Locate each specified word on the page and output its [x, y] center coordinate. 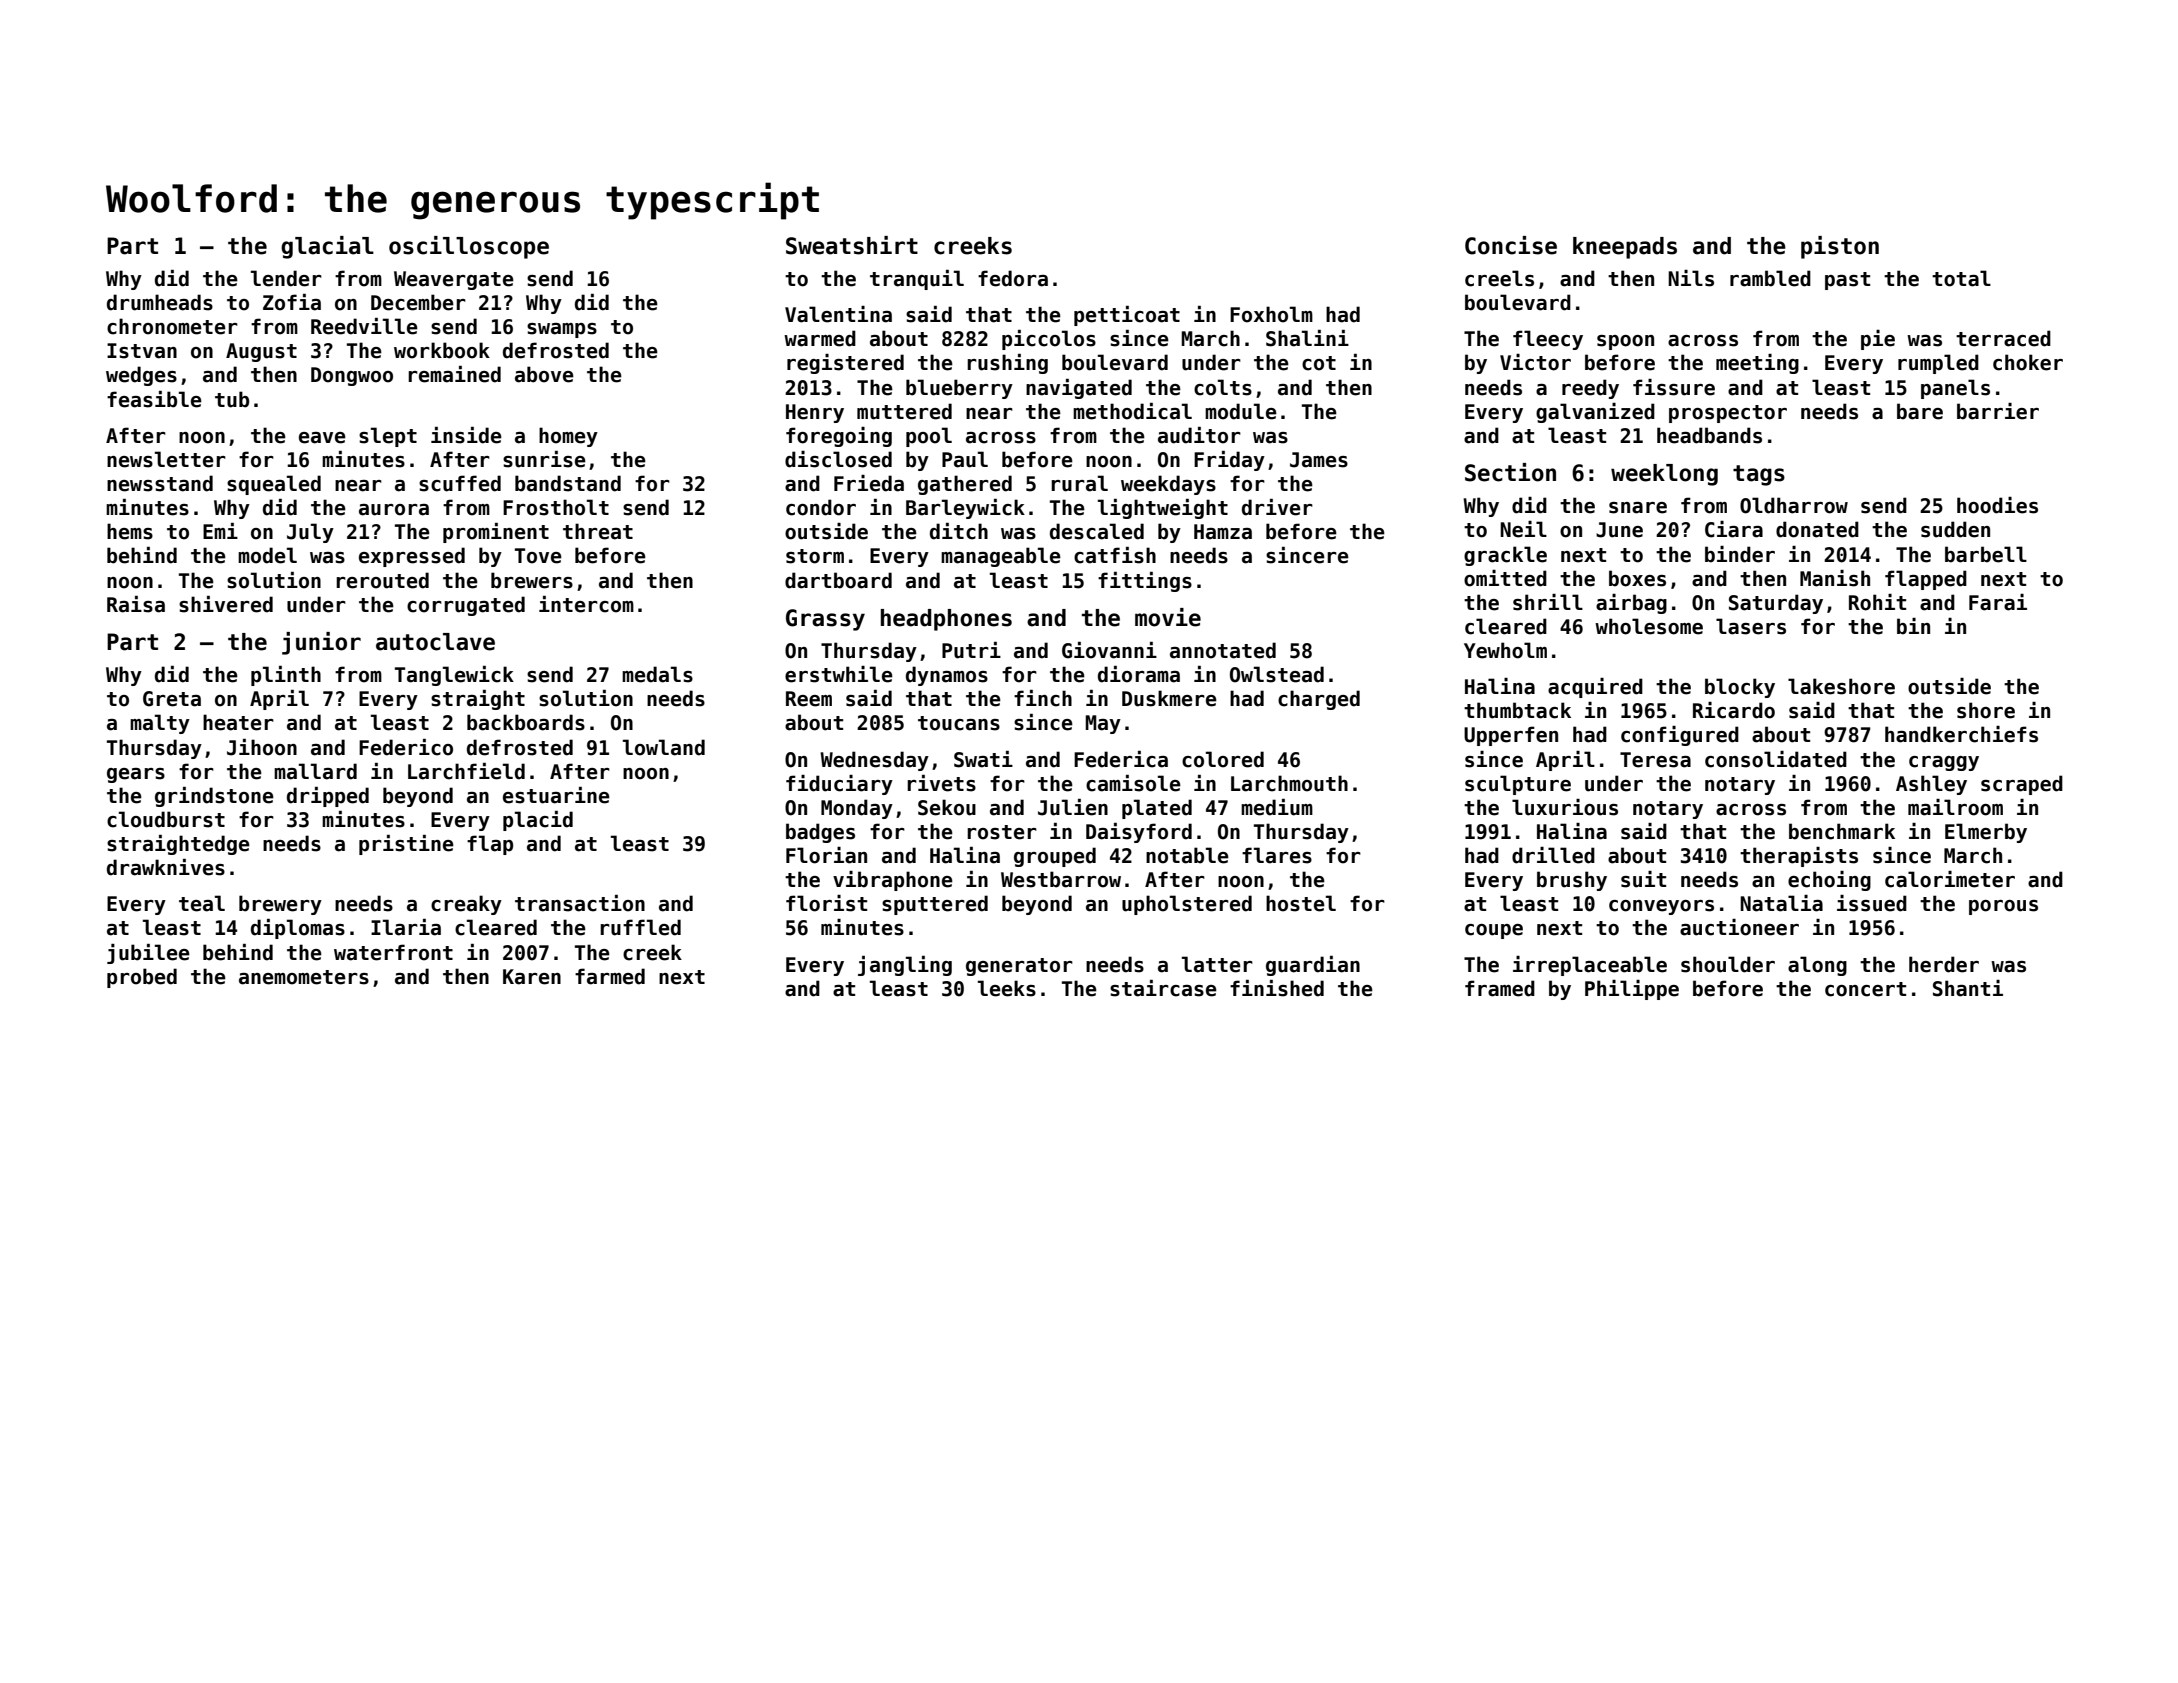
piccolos [1049, 340]
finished [1277, 988]
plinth [286, 676]
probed [142, 978]
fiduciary [839, 785]
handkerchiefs [1961, 734]
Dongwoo [352, 376]
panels [1955, 389]
